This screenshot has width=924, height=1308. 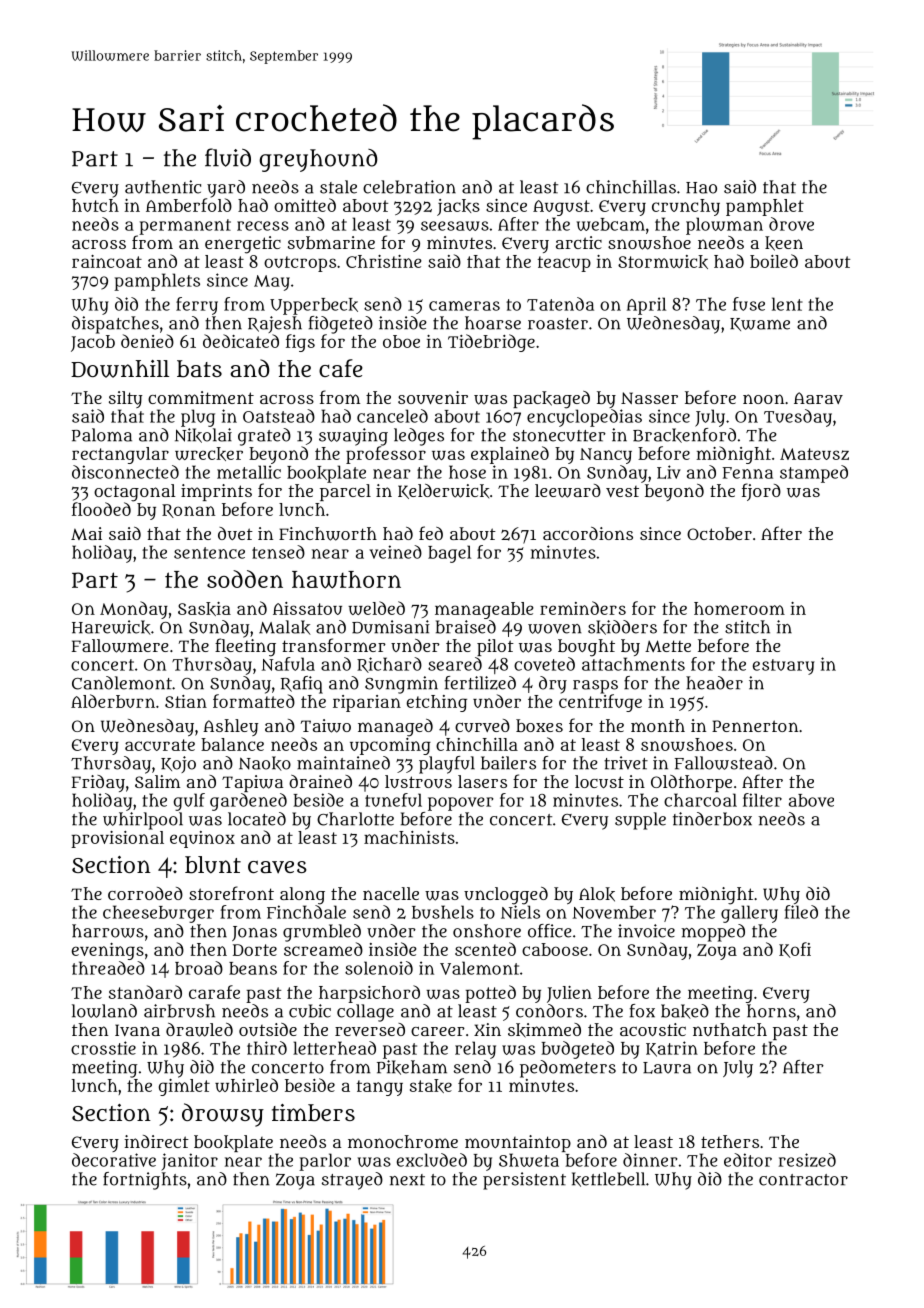 I want to click on Katrin, so click(x=672, y=1049).
